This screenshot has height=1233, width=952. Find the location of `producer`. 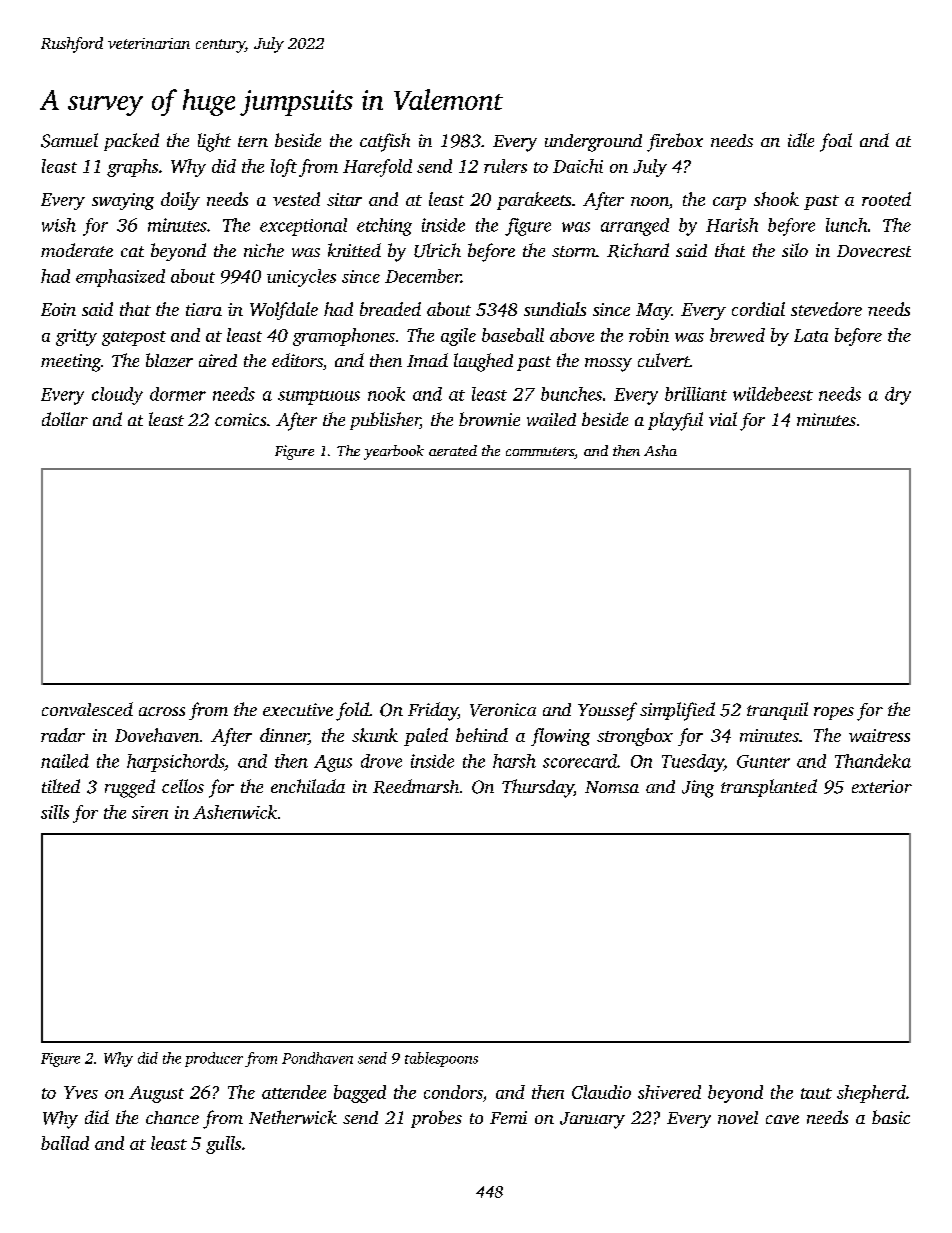

producer is located at coordinates (214, 1059).
